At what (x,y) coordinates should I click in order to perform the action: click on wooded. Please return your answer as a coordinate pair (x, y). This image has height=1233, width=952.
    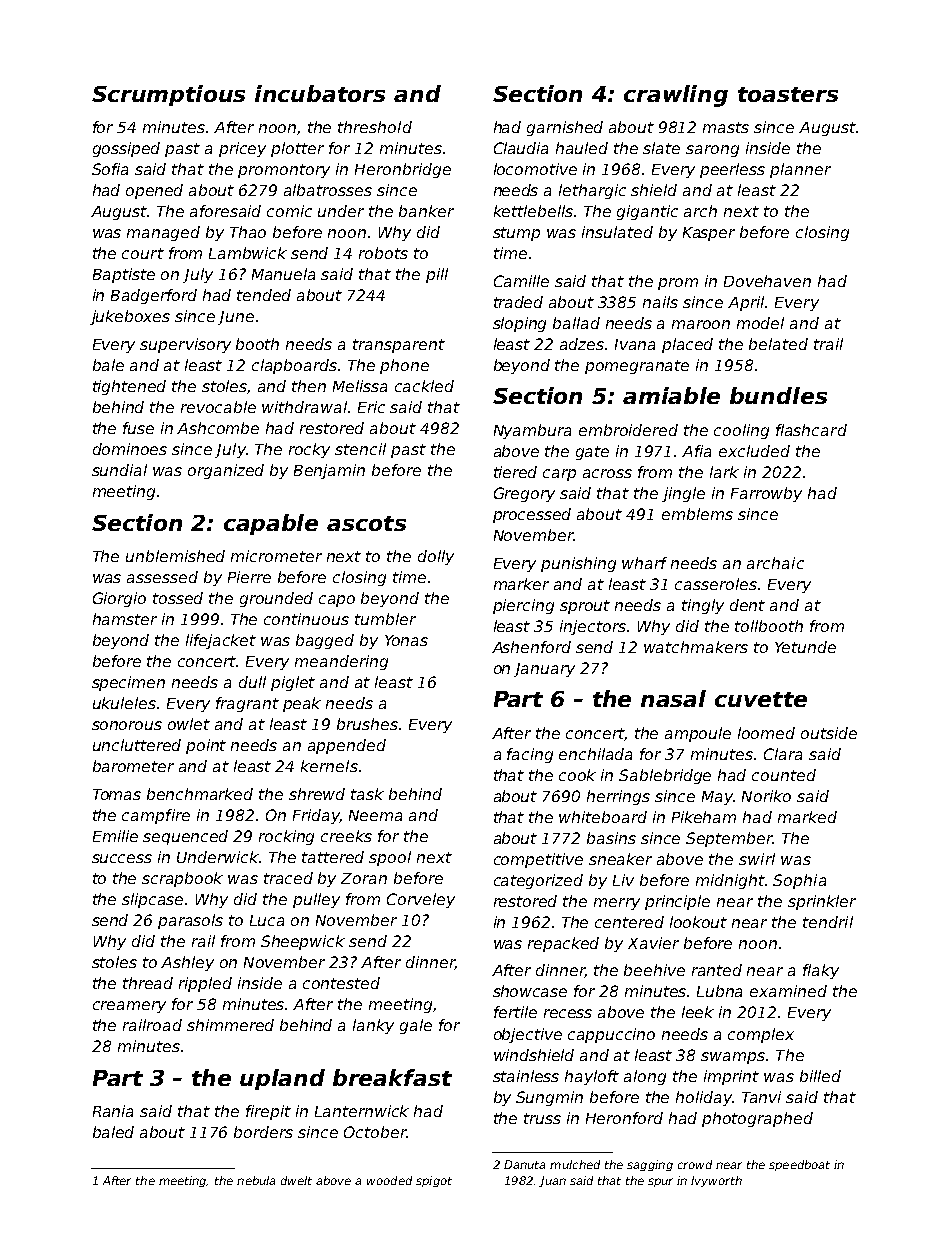
    Looking at the image, I should click on (389, 1180).
